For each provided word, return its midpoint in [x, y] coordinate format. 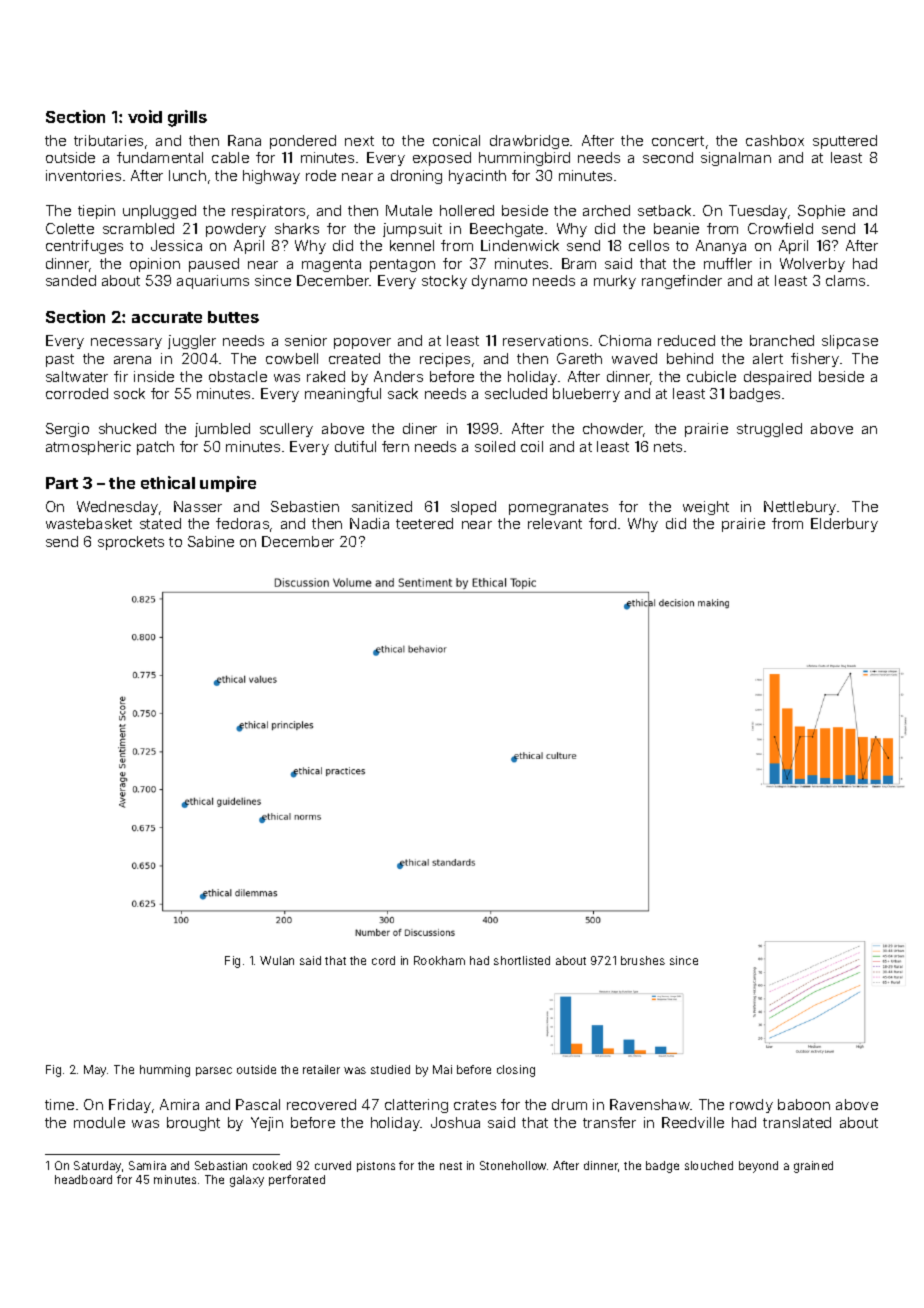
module [99, 1122]
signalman [736, 159]
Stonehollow [513, 1165]
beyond [758, 1167]
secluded [516, 393]
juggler [192, 342]
